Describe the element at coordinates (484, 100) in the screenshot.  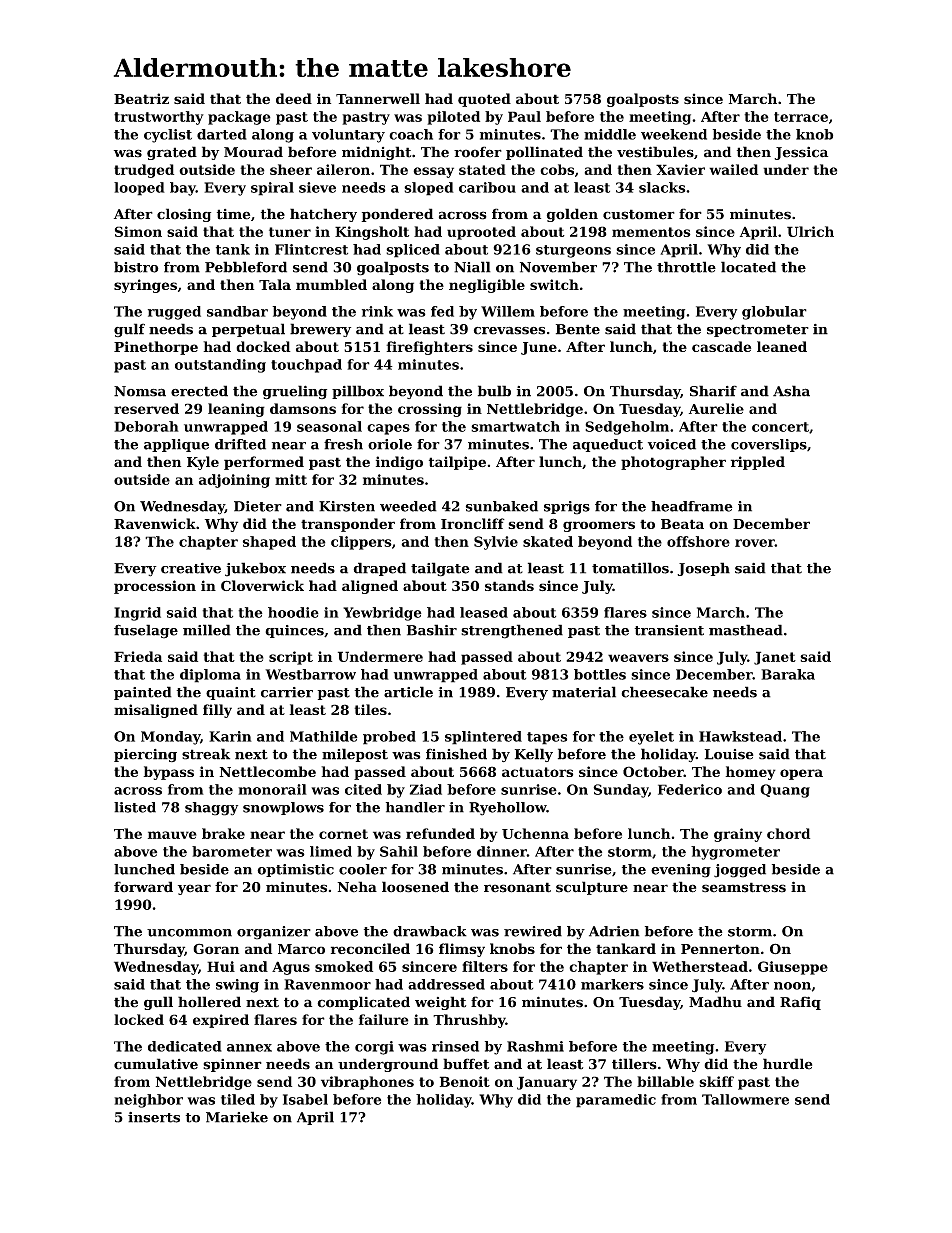
I see `quoted` at that location.
